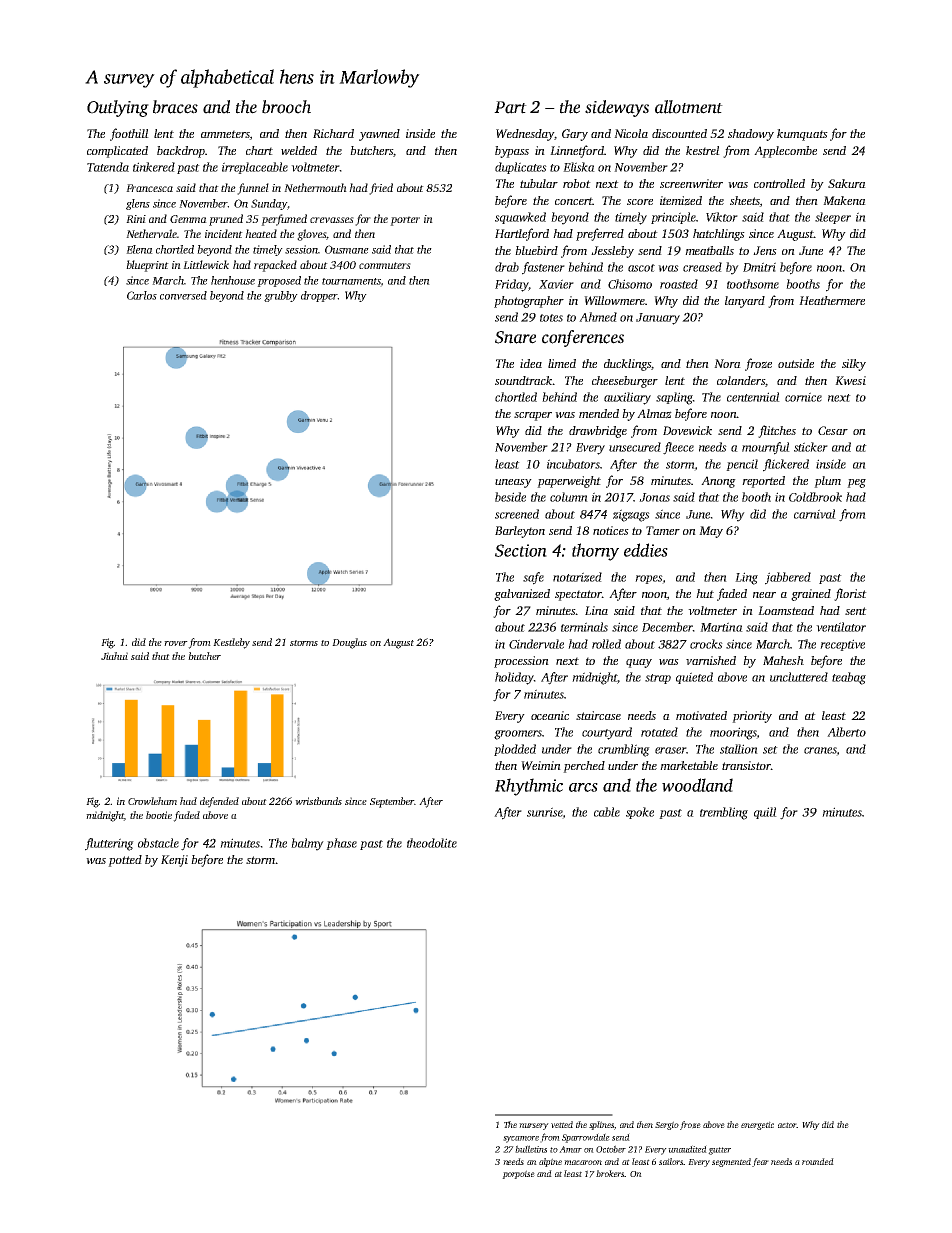 The image size is (952, 1233). I want to click on potted, so click(125, 861).
